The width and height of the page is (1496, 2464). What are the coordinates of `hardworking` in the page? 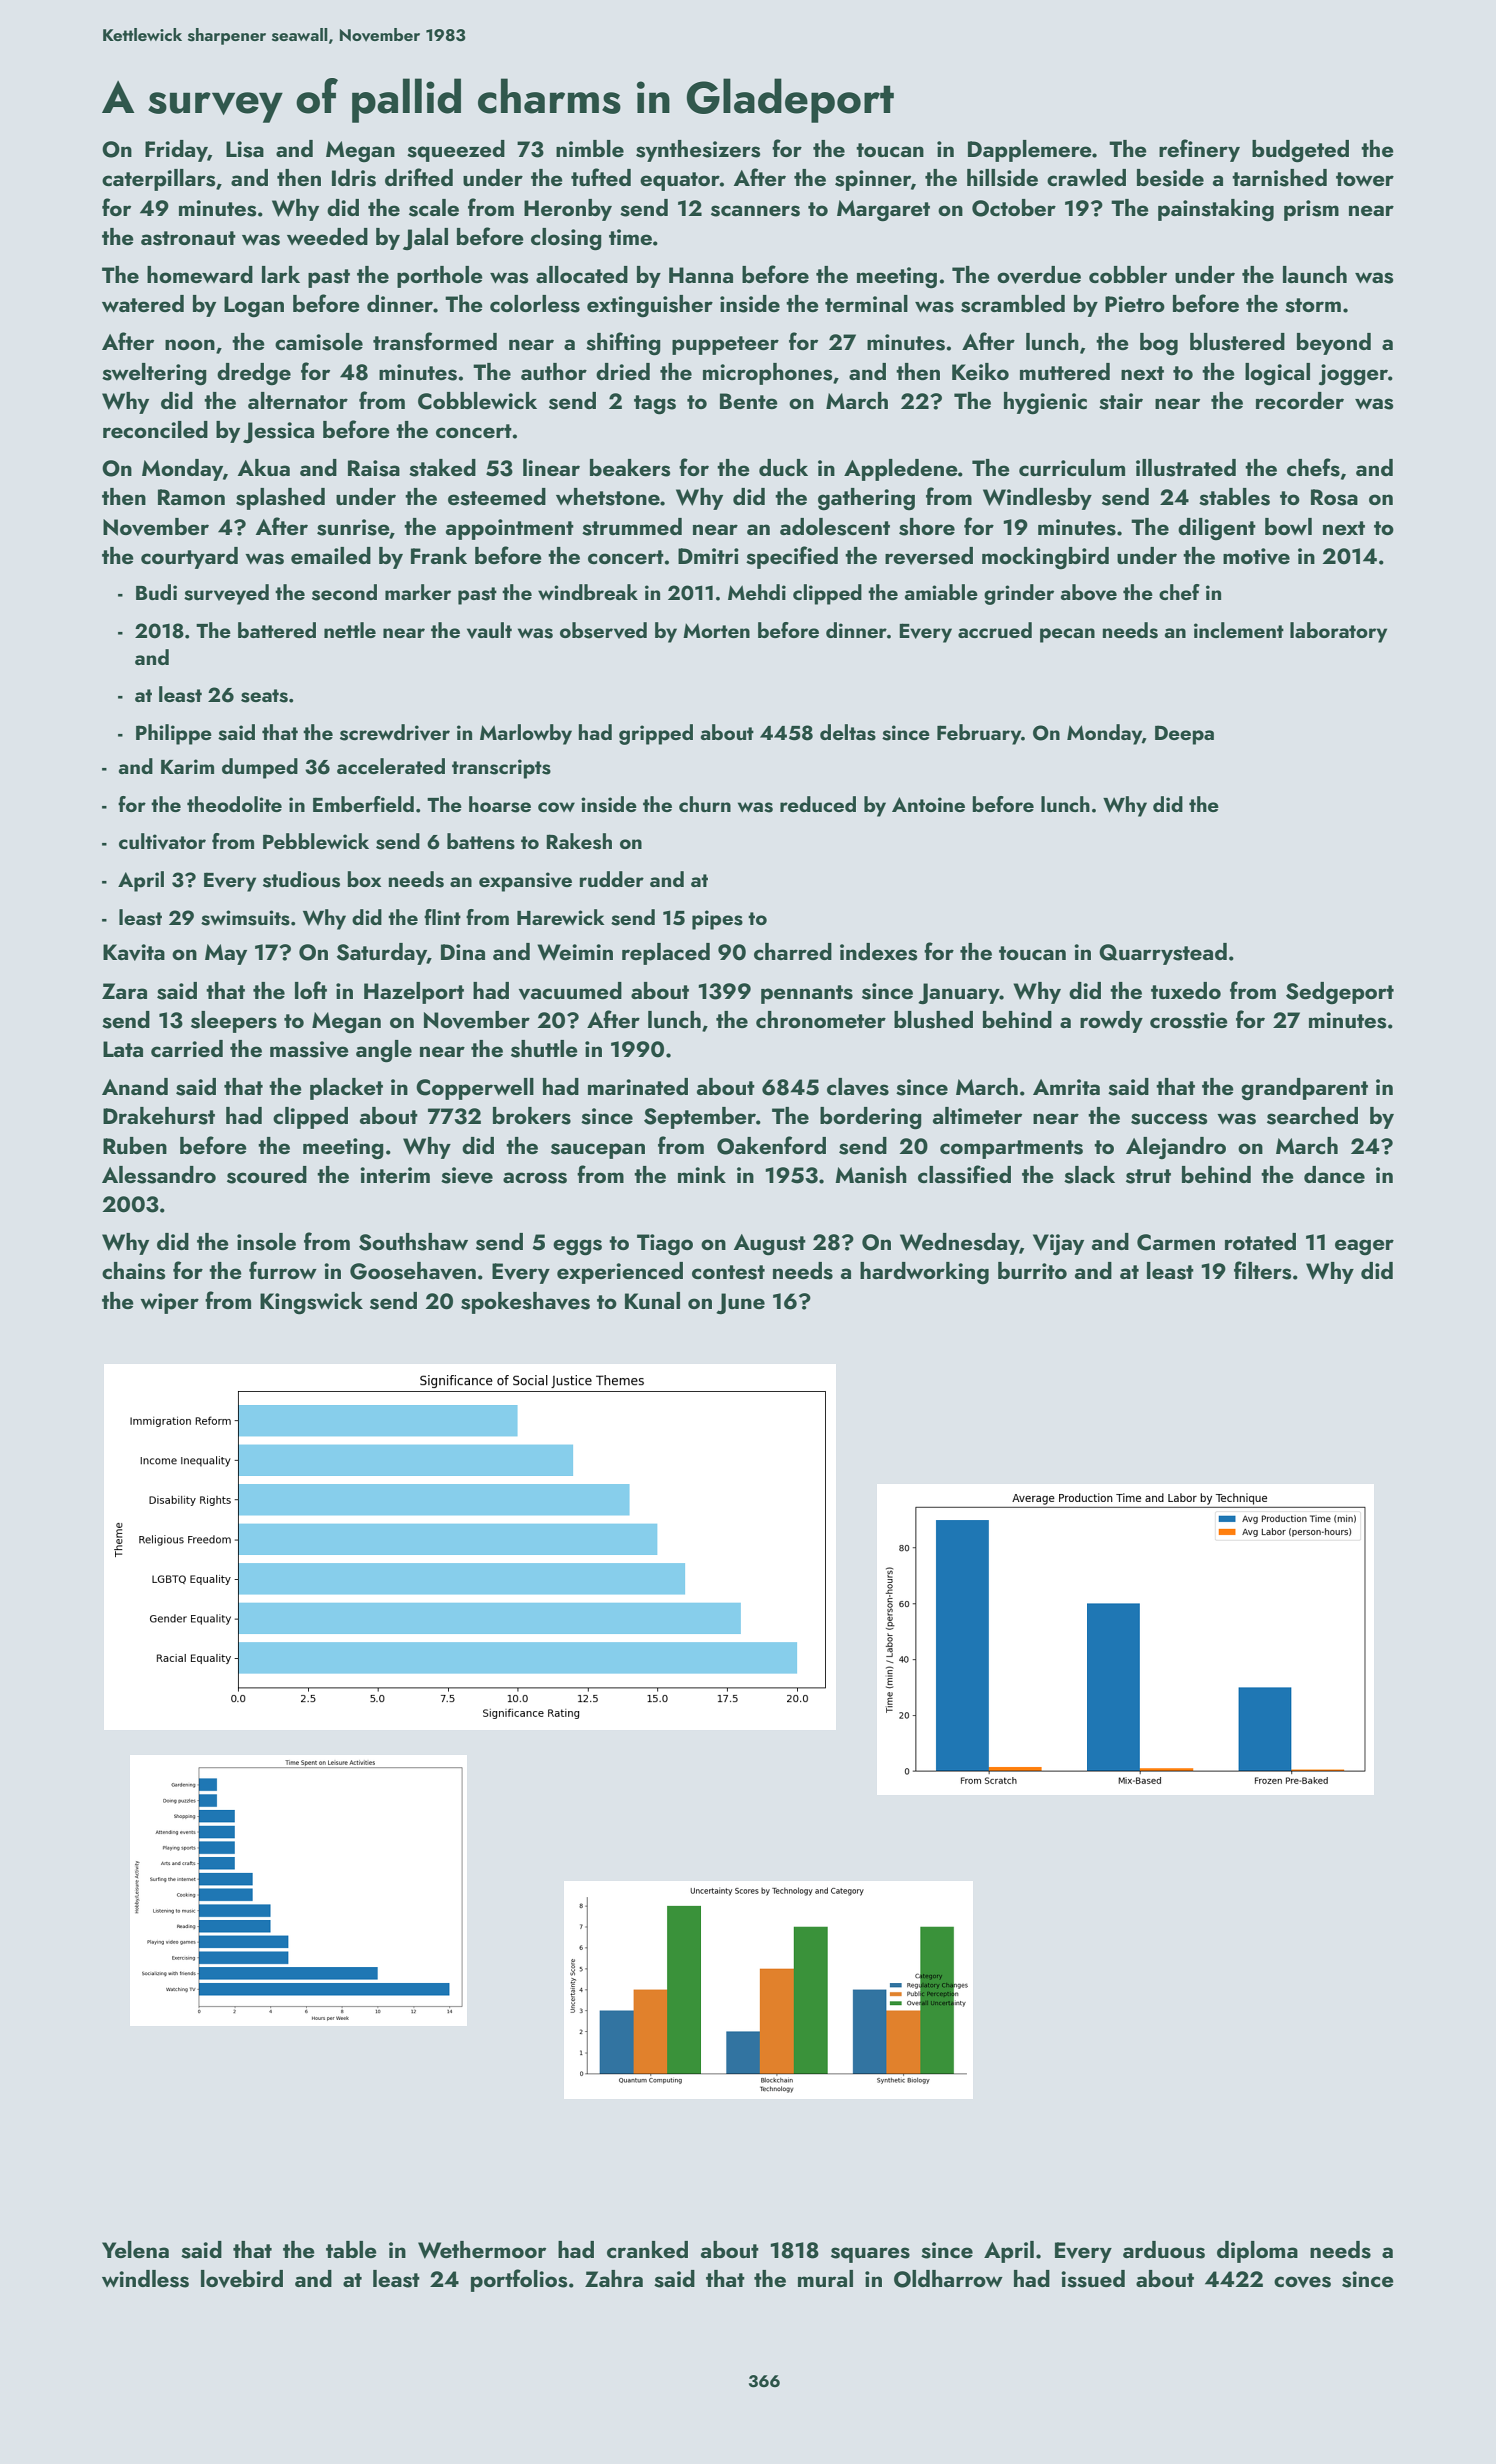 It's located at (924, 1273).
